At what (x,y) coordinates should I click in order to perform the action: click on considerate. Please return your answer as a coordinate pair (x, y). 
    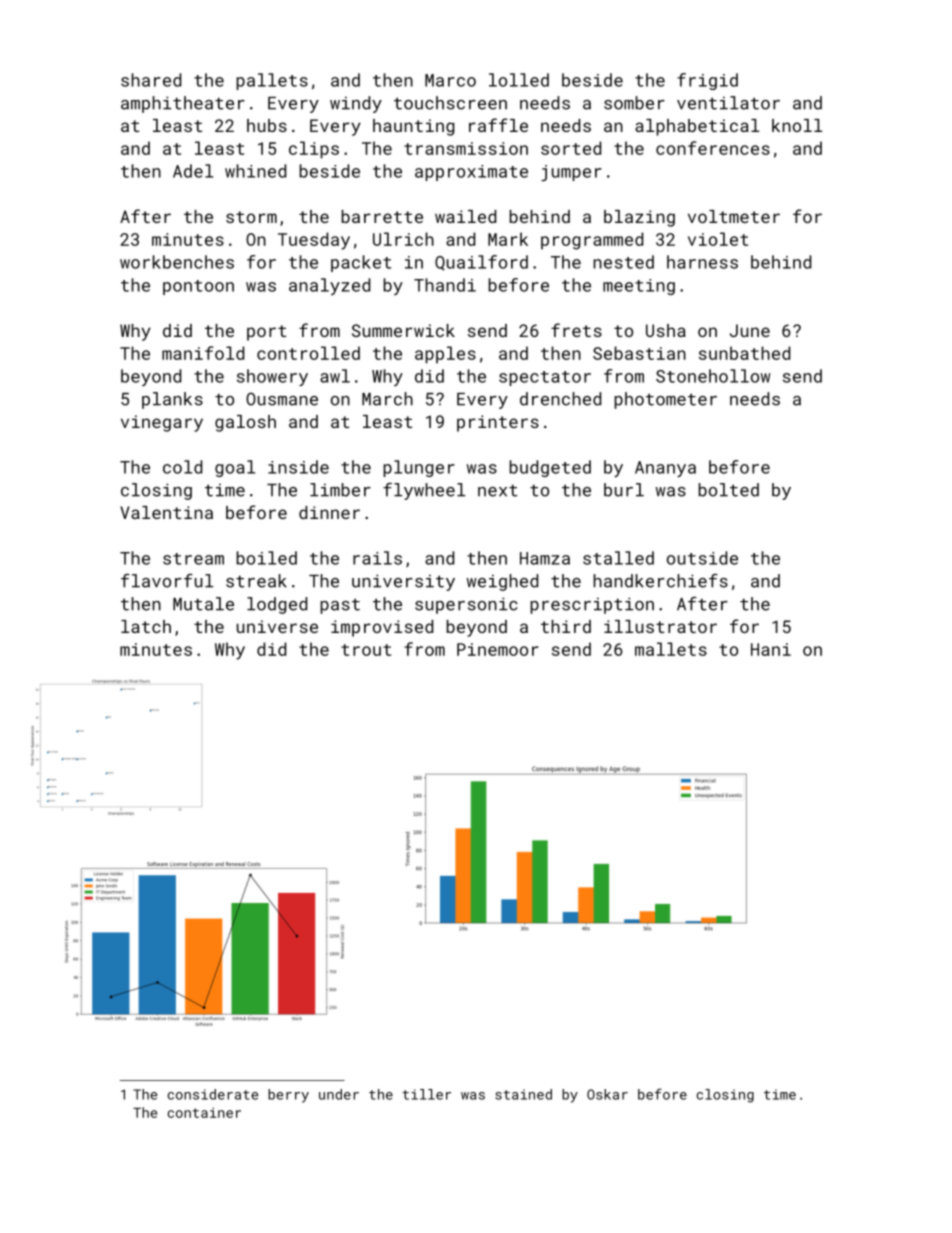
    Looking at the image, I should click on (213, 1094).
